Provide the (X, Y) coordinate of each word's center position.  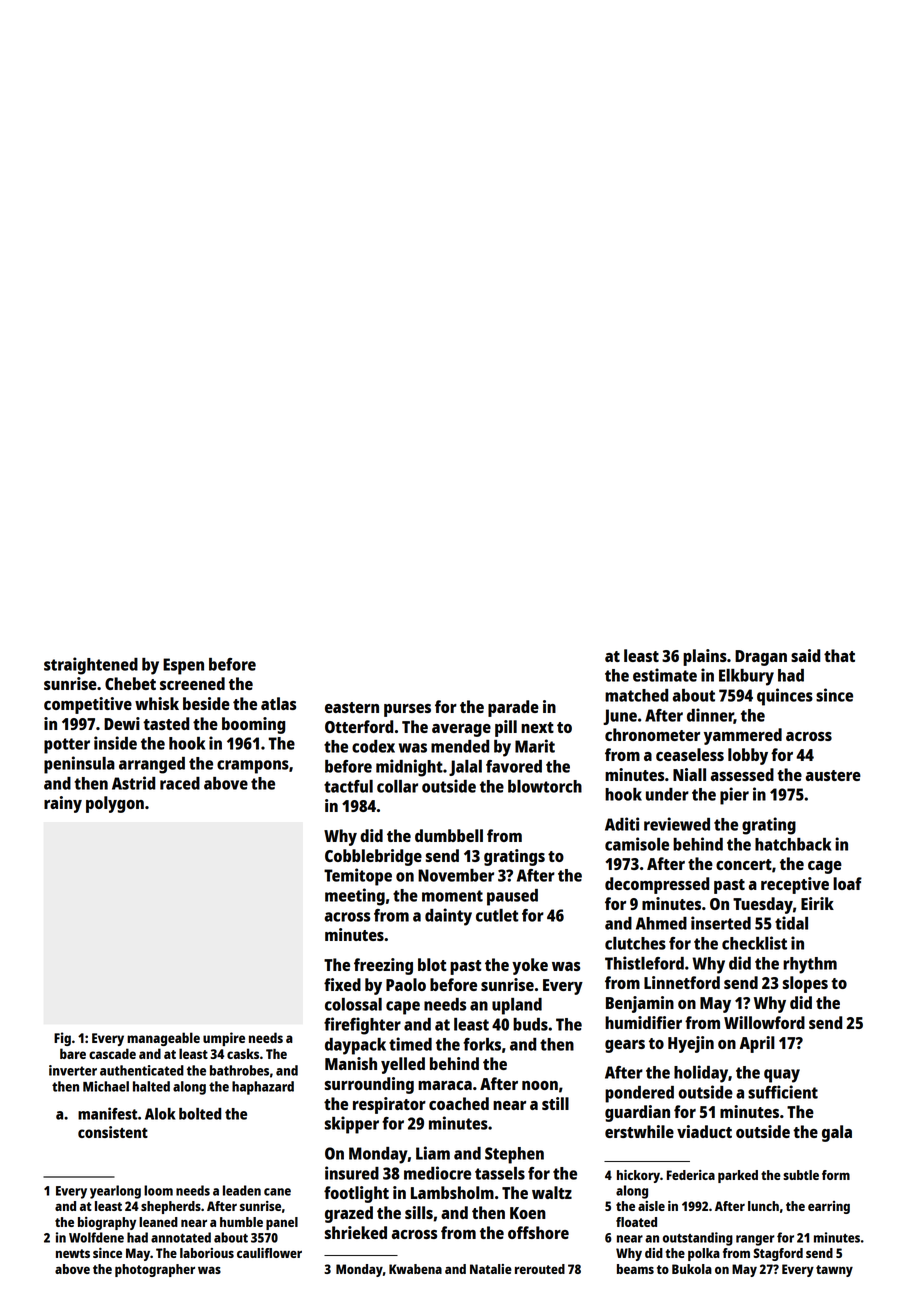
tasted (166, 723)
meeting (355, 897)
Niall (689, 774)
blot (432, 964)
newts (73, 1253)
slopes (805, 984)
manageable (163, 1039)
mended (460, 746)
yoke (530, 966)
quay (782, 1076)
